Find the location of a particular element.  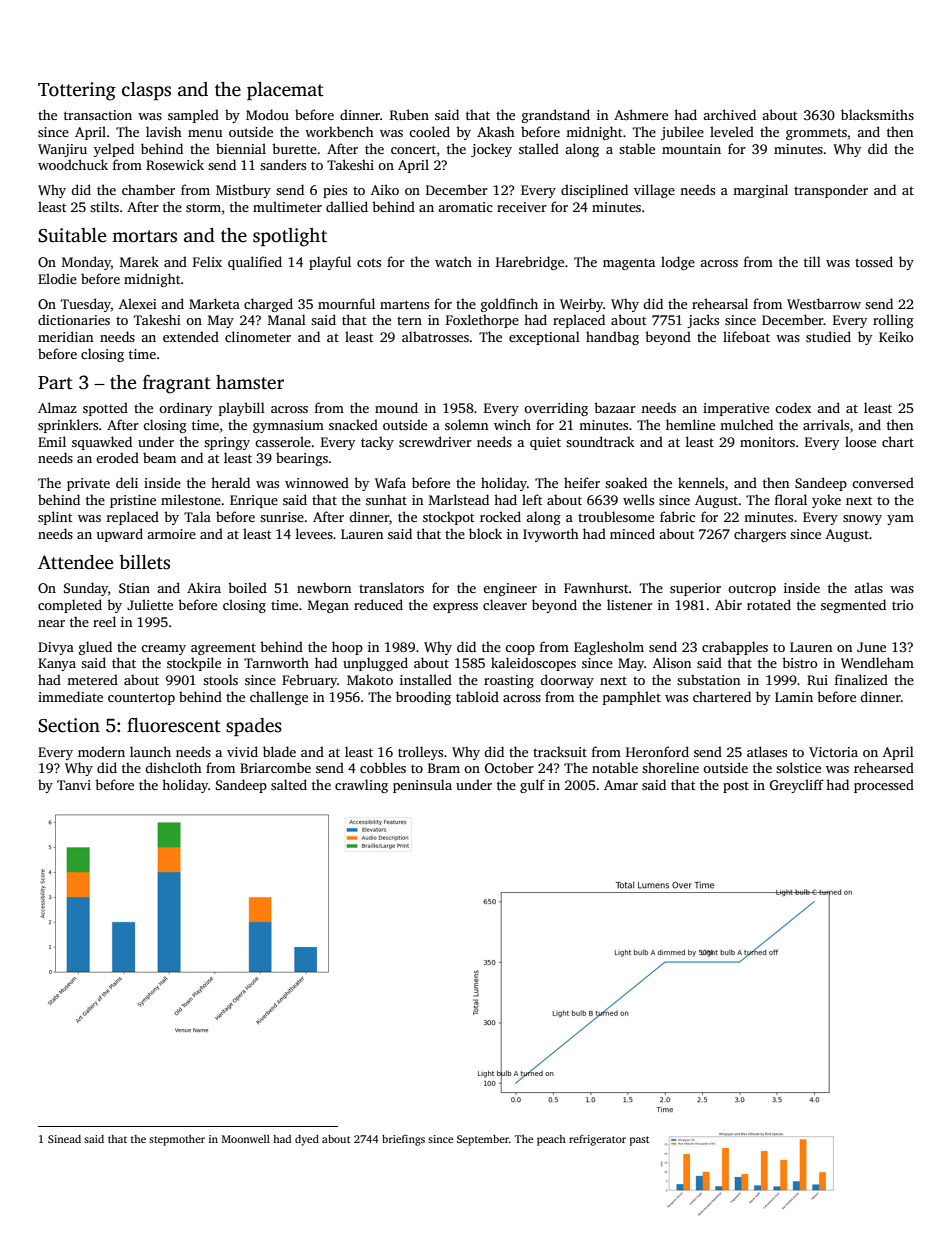

chamber is located at coordinates (148, 189).
